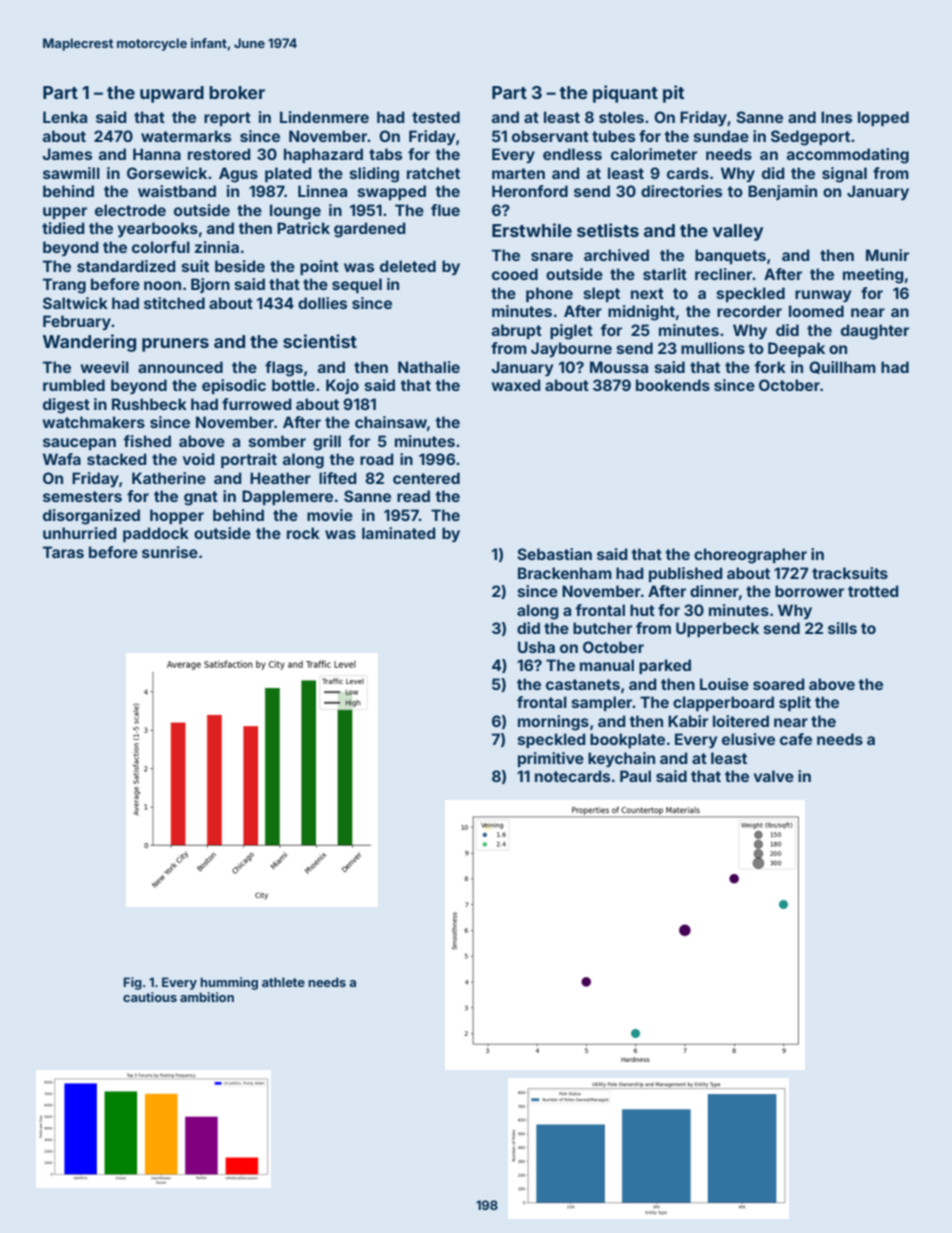 This screenshot has width=952, height=1233. I want to click on piquant, so click(625, 94).
